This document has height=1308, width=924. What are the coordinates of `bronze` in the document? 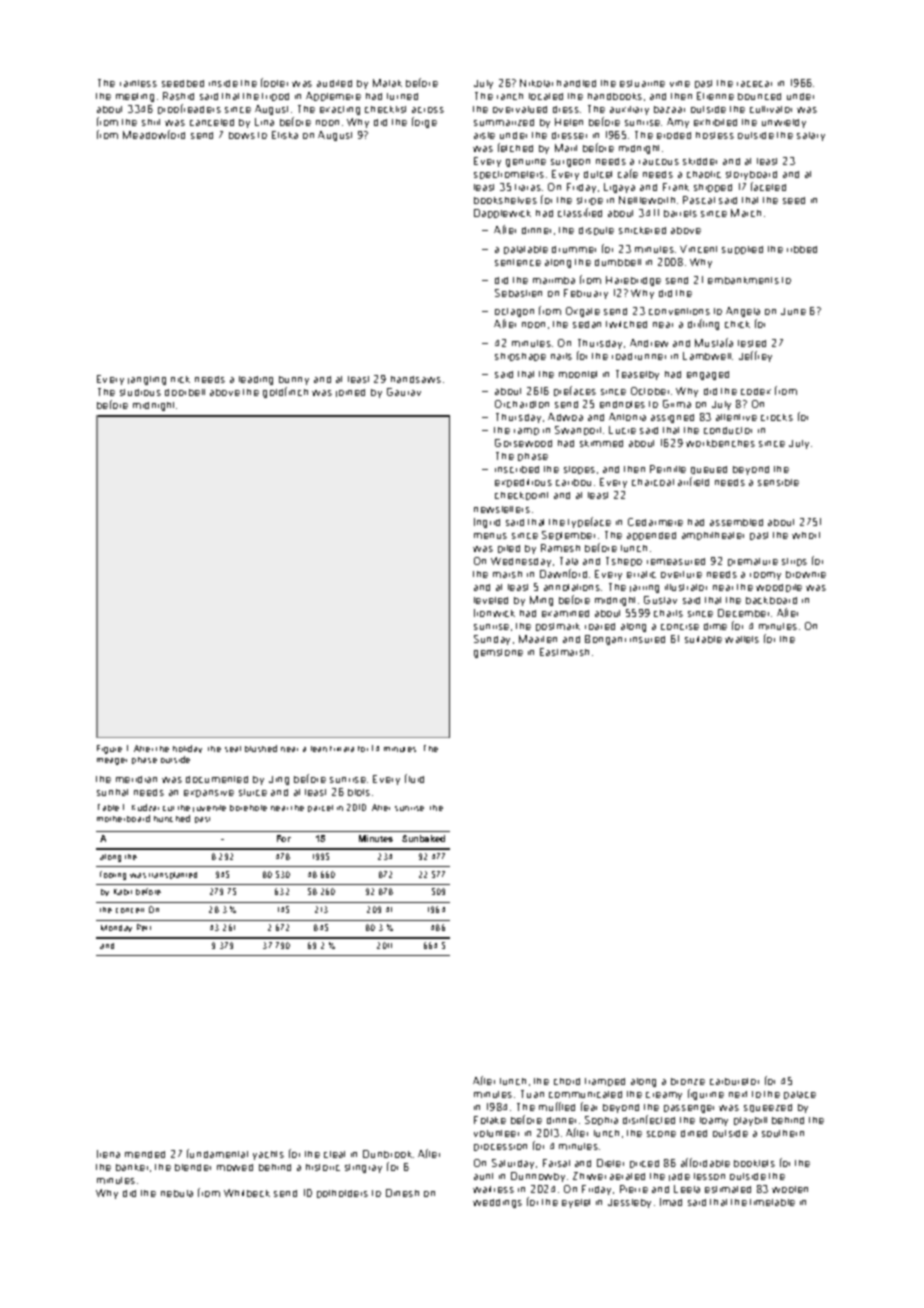 It's located at (688, 1081).
